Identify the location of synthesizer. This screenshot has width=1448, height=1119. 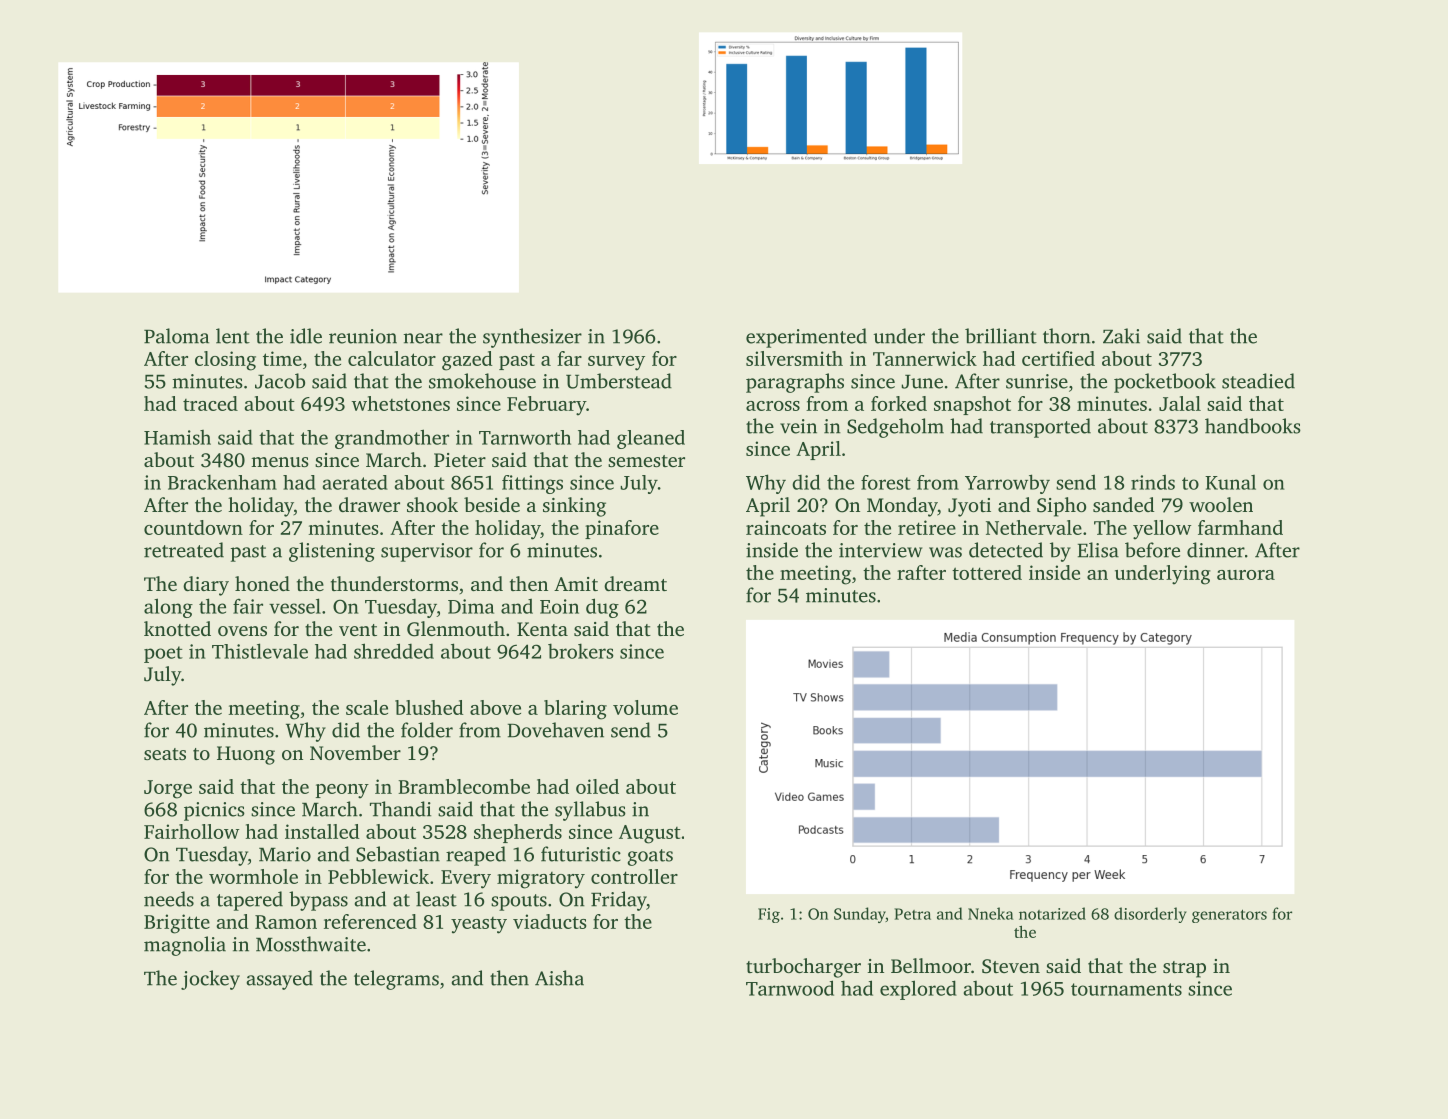
(532, 338).
